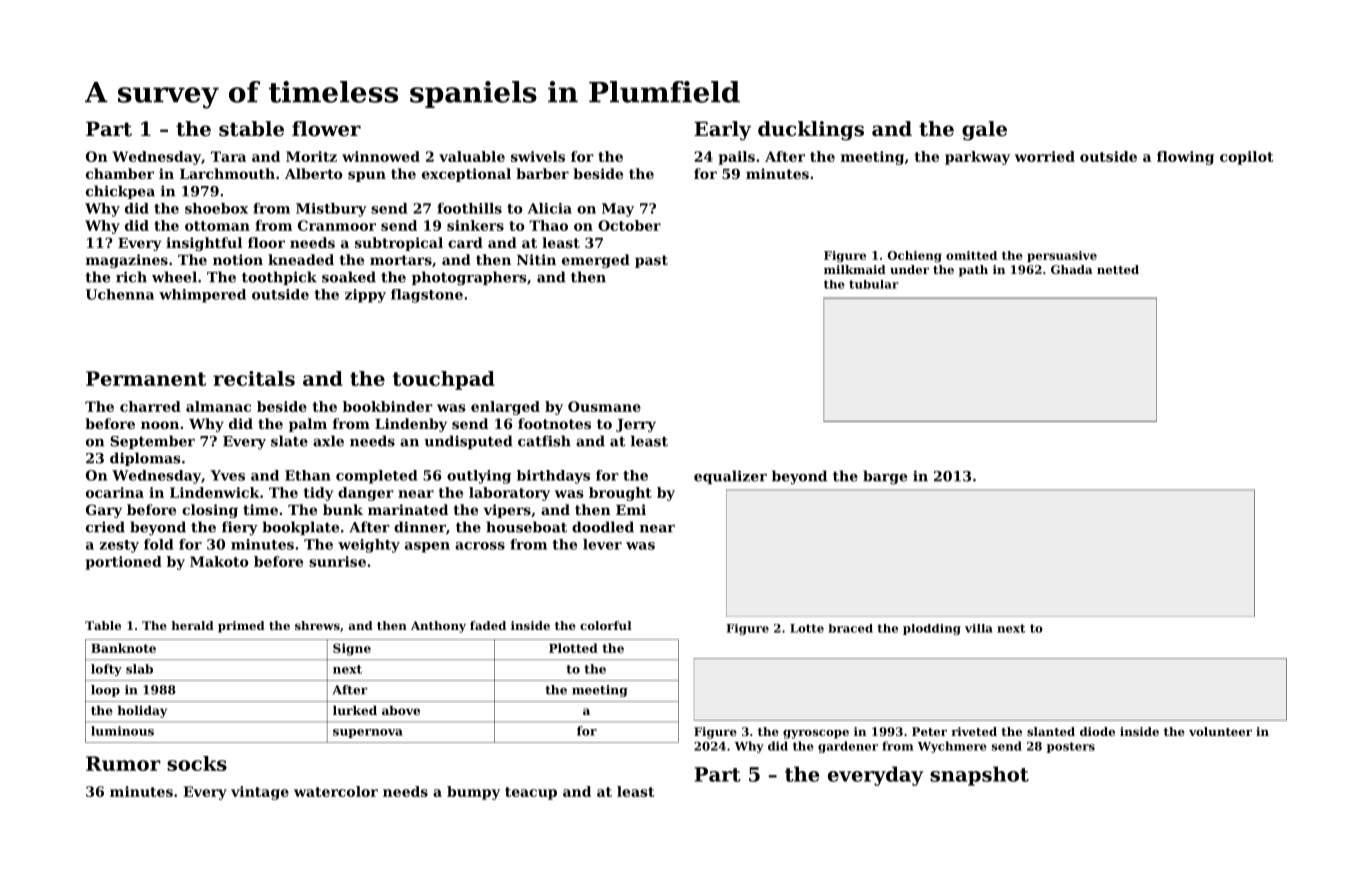 This screenshot has height=887, width=1372. Describe the element at coordinates (629, 225) in the screenshot. I see `October` at that location.
